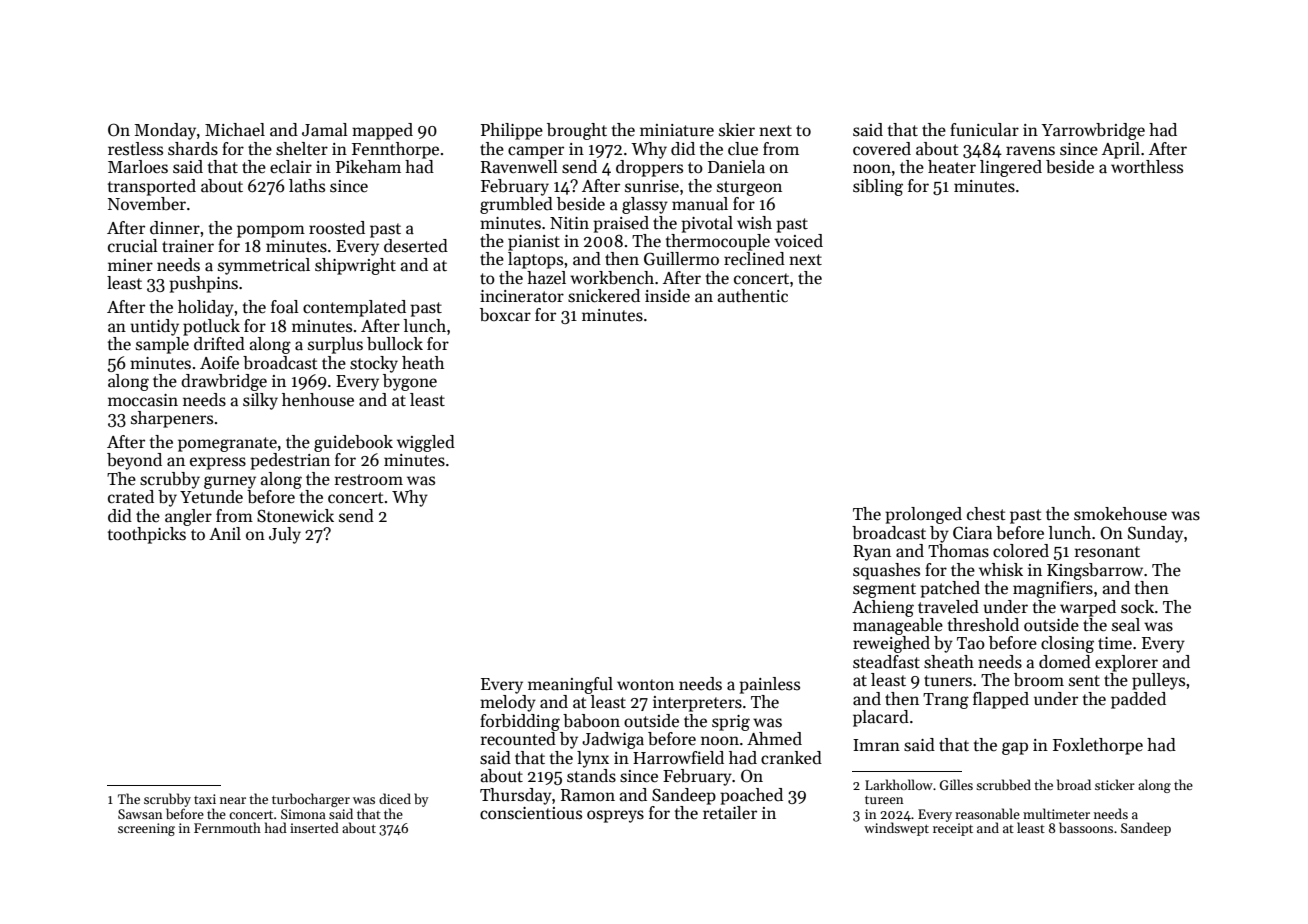 Image resolution: width=1308 pixels, height=924 pixels. Describe the element at coordinates (314, 827) in the page. I see `inserted` at that location.
